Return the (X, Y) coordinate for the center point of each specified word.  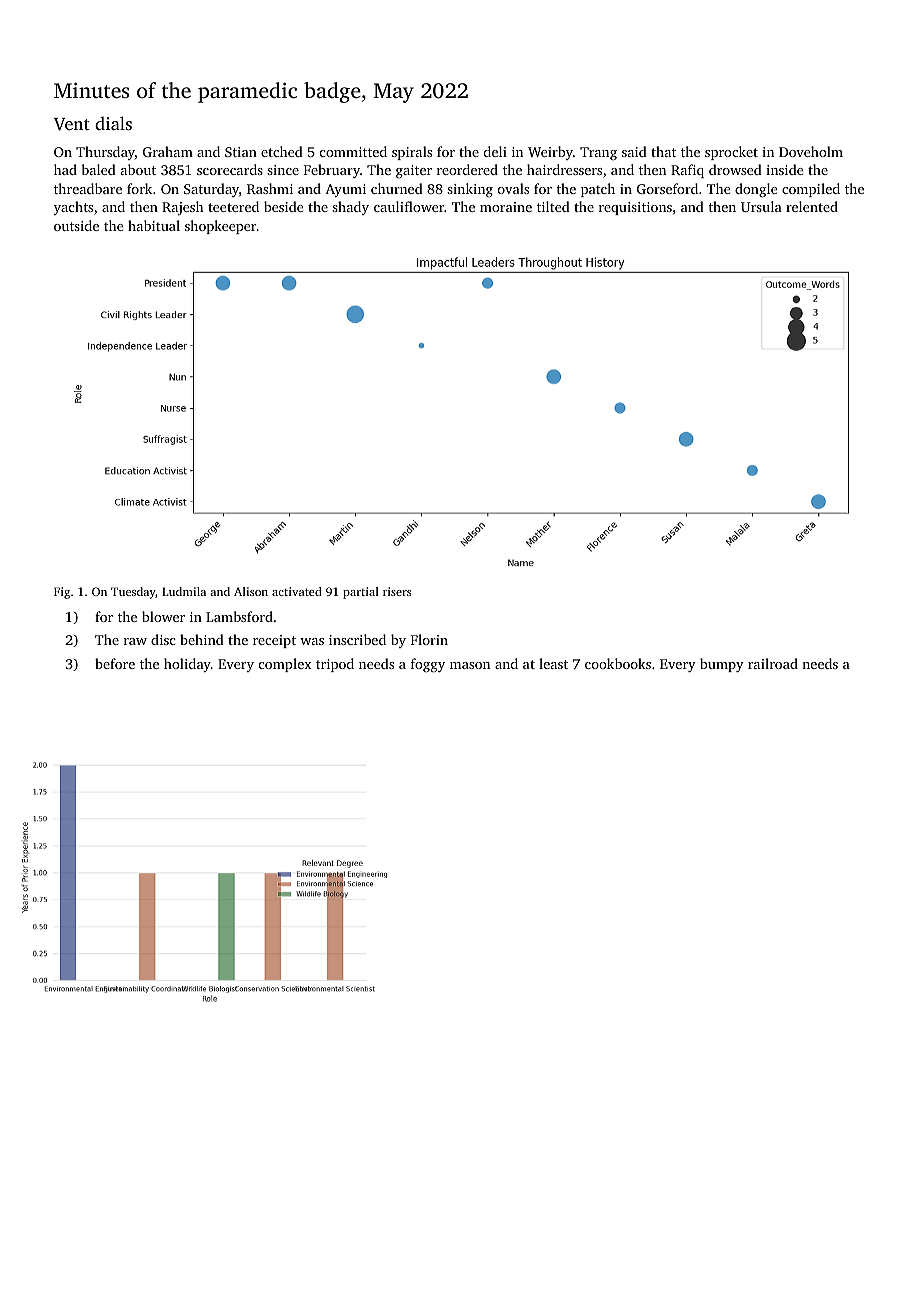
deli (495, 151)
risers (397, 591)
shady (350, 208)
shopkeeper (221, 227)
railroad (773, 663)
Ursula (761, 206)
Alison (251, 591)
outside (76, 225)
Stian (241, 152)
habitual (154, 225)
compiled (811, 190)
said (634, 151)
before (115, 663)
